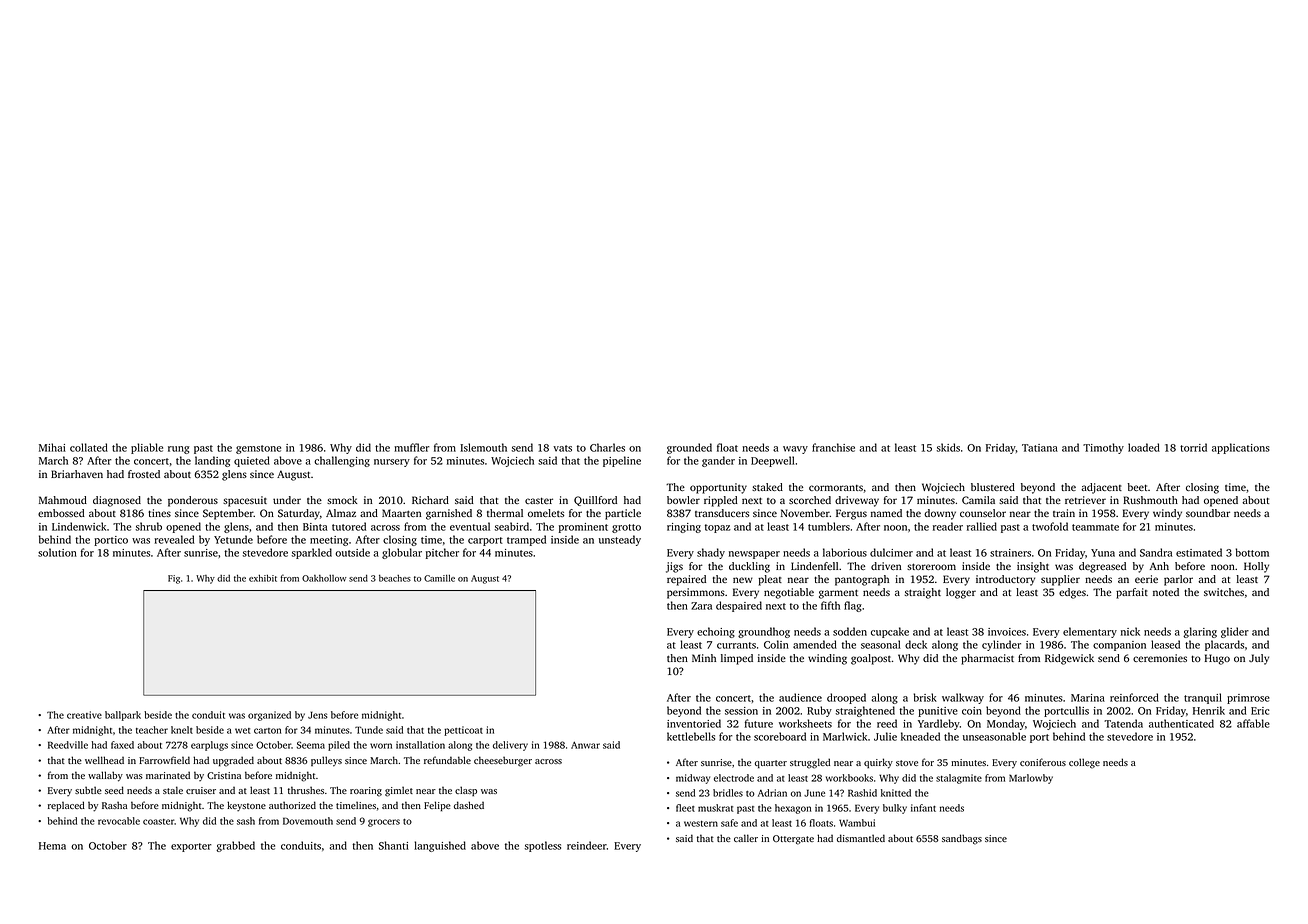 This document has width=1308, height=924. I want to click on Anwar, so click(585, 745).
